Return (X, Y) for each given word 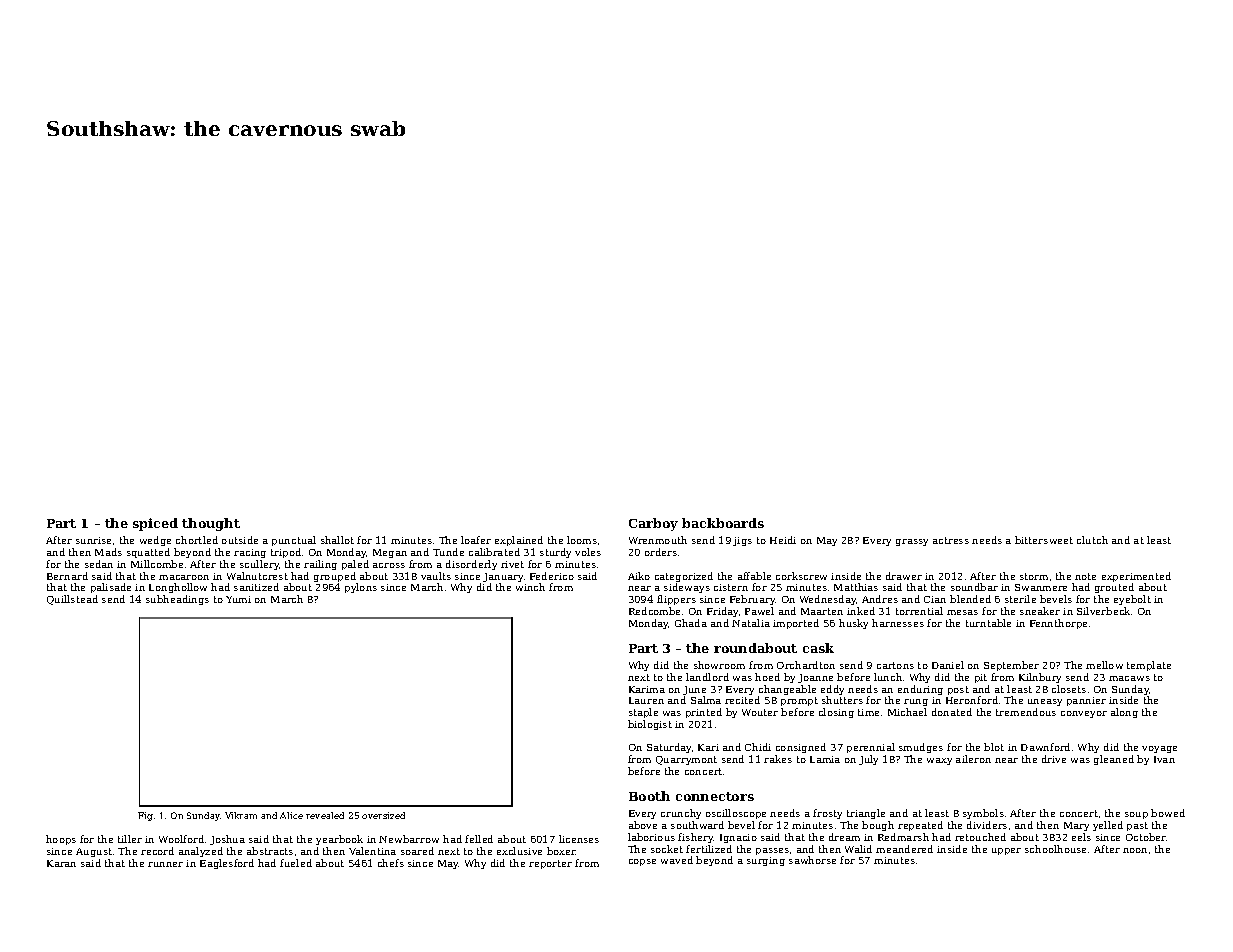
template (1149, 666)
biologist (650, 725)
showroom (719, 665)
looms (582, 540)
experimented (1136, 577)
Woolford (181, 839)
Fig (145, 816)
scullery (259, 565)
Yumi (238, 599)
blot (994, 747)
